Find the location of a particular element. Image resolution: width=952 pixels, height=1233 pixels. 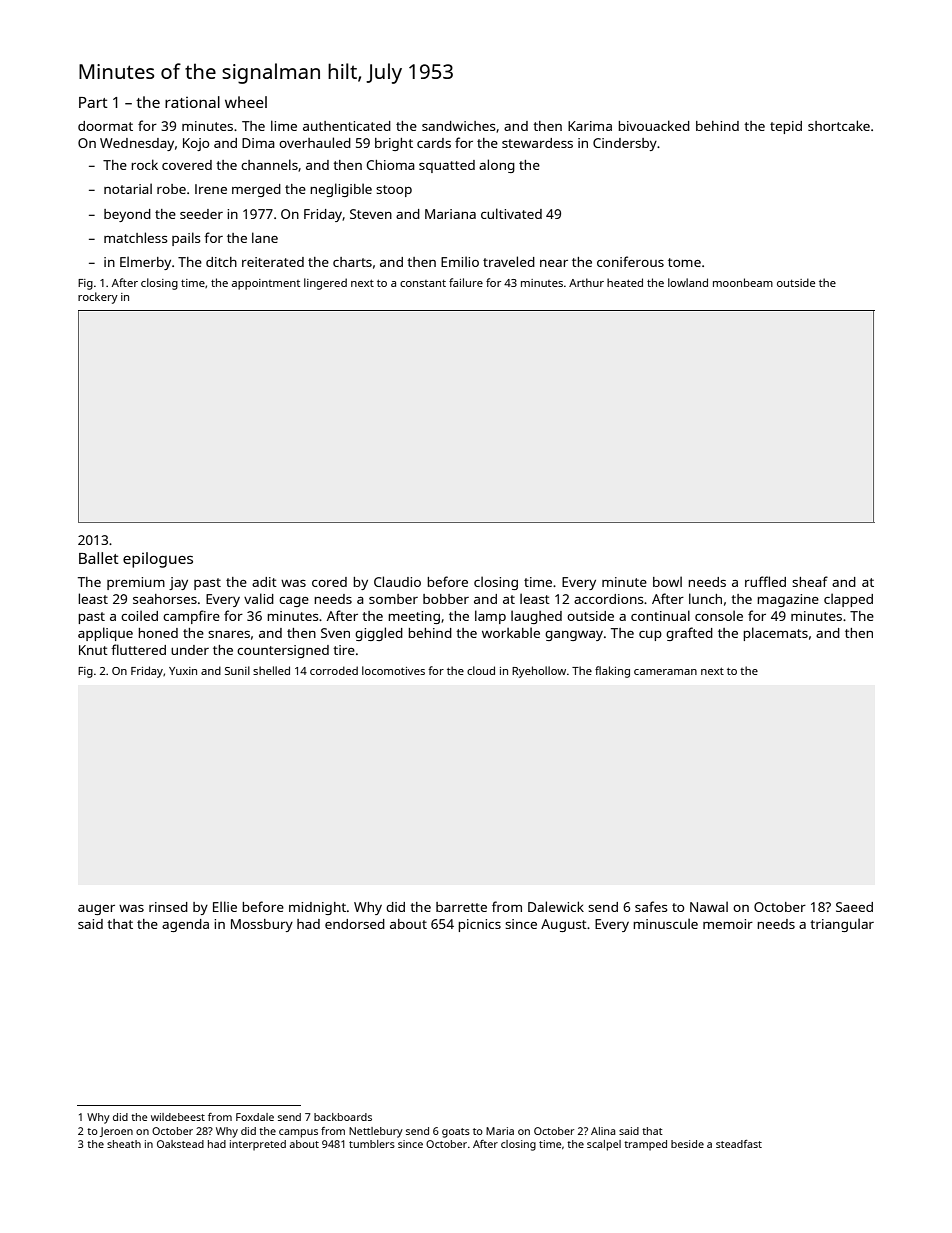

rinsed is located at coordinates (168, 907).
